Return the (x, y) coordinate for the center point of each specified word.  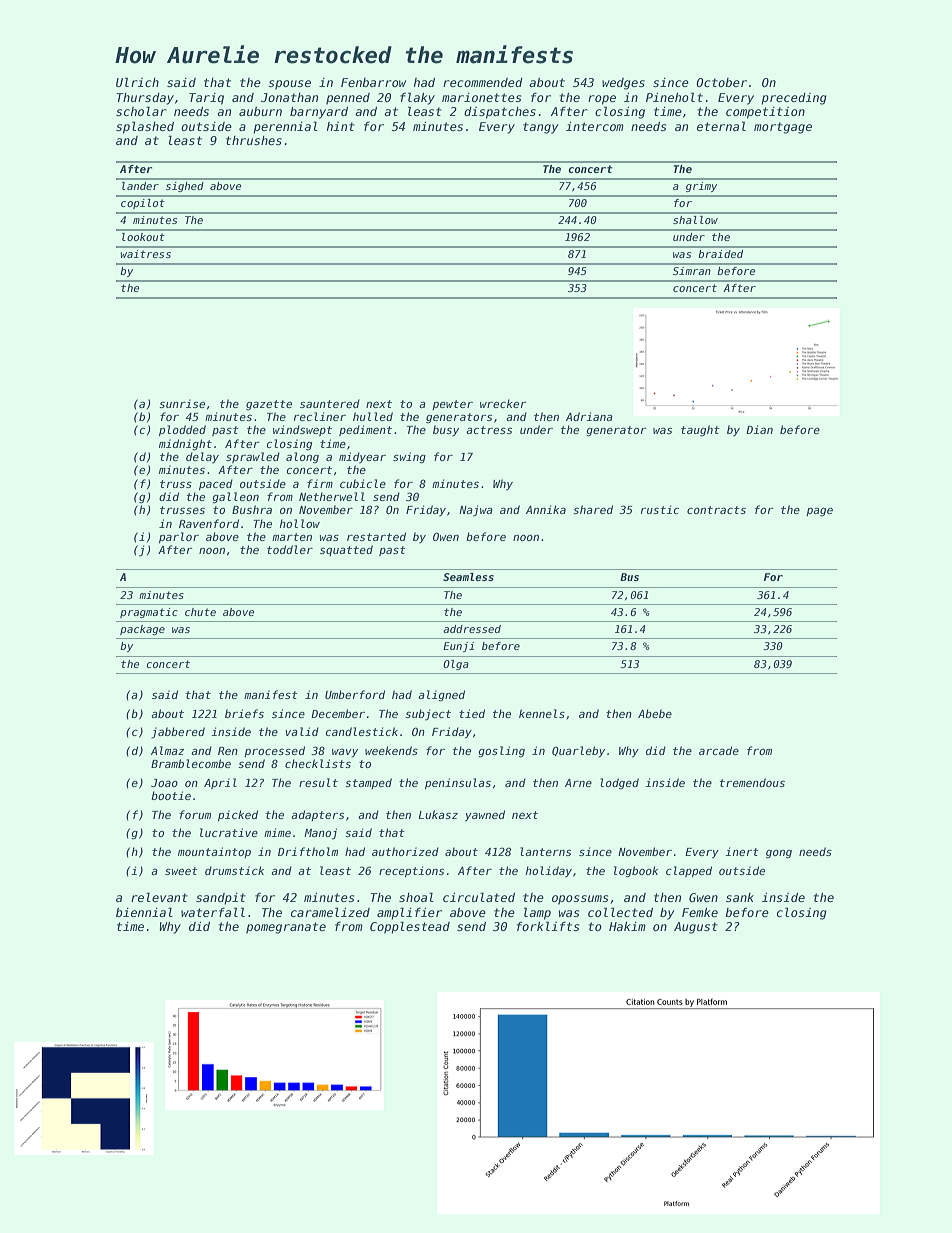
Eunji (458, 647)
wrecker (503, 403)
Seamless (468, 577)
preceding (794, 99)
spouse (289, 85)
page (819, 512)
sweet (181, 871)
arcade (719, 750)
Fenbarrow (373, 82)
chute (200, 612)
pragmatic (149, 613)
